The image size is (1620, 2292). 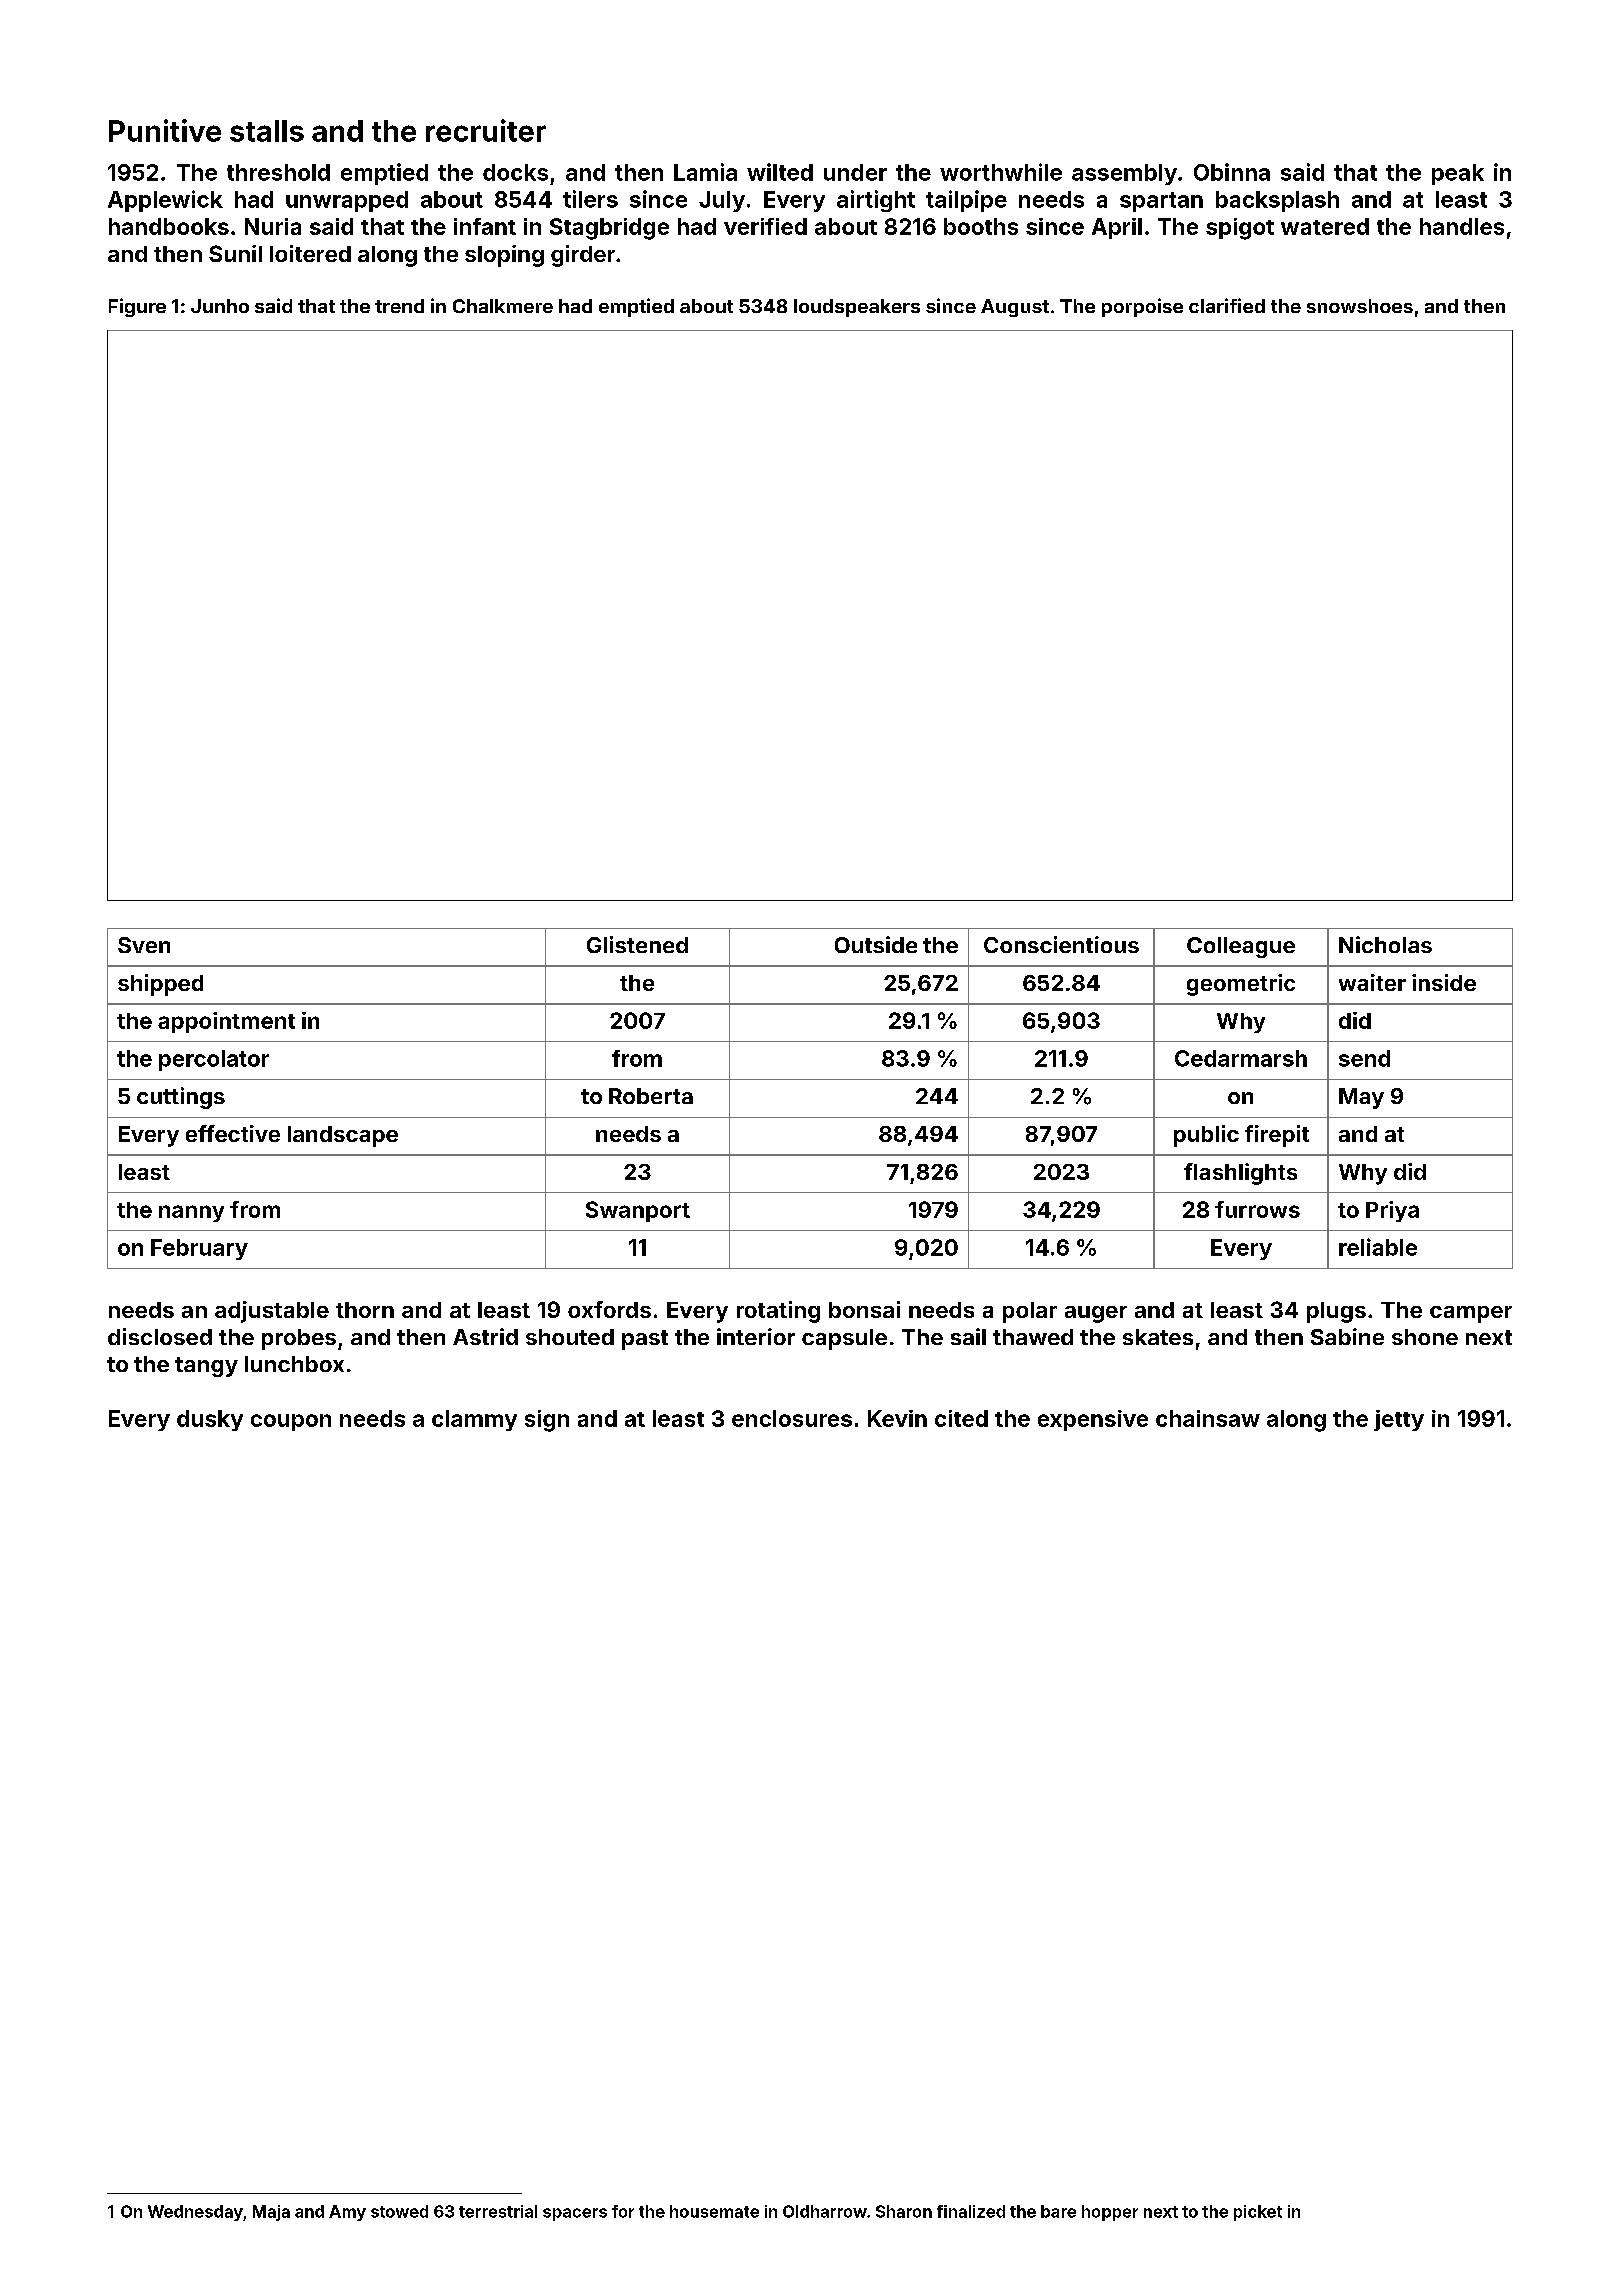 What do you see at coordinates (1227, 305) in the screenshot?
I see `clarified` at bounding box center [1227, 305].
